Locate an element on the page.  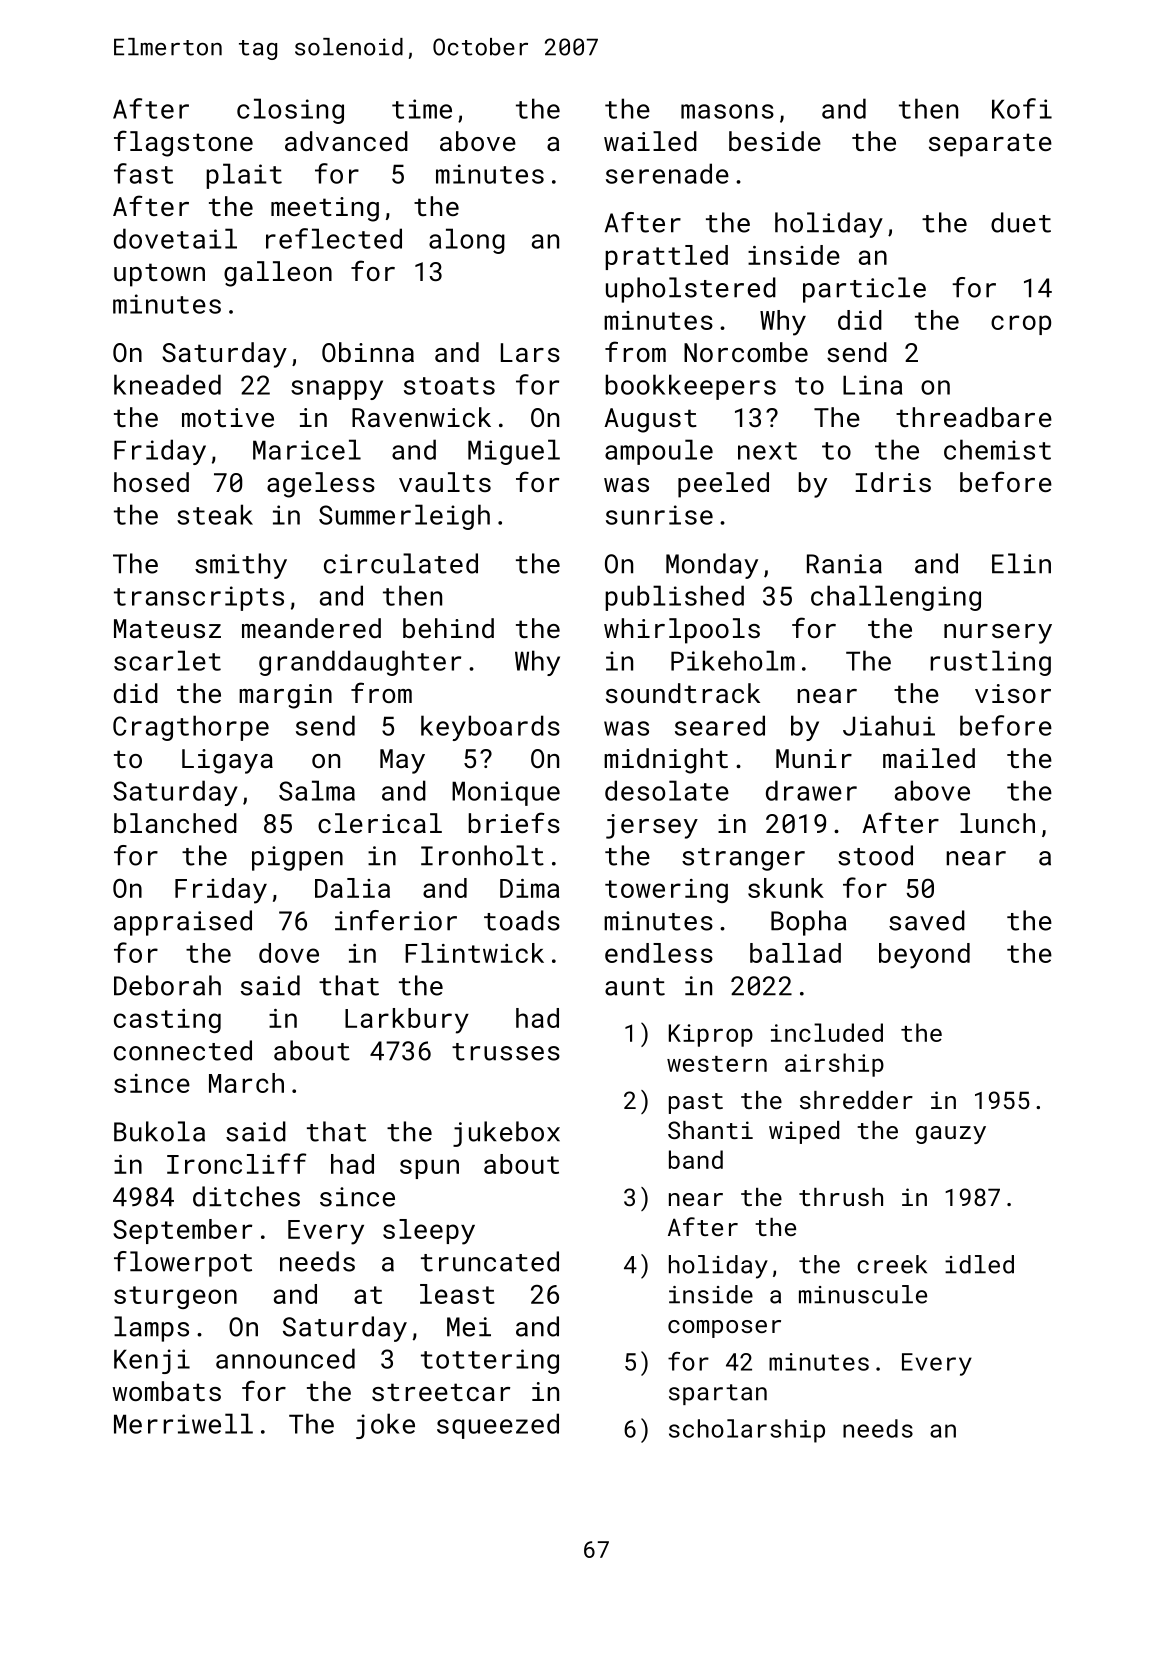
ampoule is located at coordinates (659, 452).
